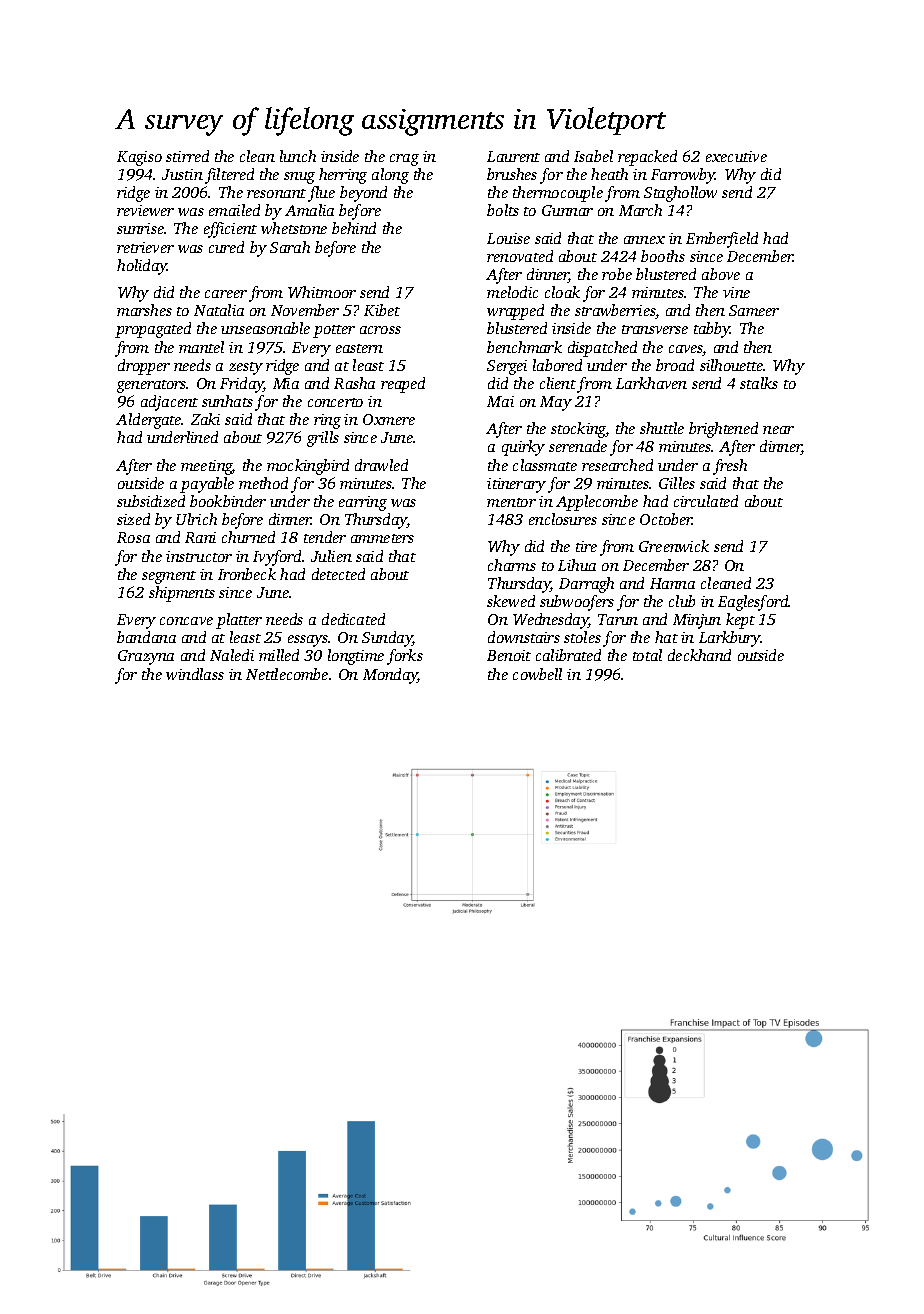  What do you see at coordinates (736, 156) in the page?
I see `executive` at bounding box center [736, 156].
